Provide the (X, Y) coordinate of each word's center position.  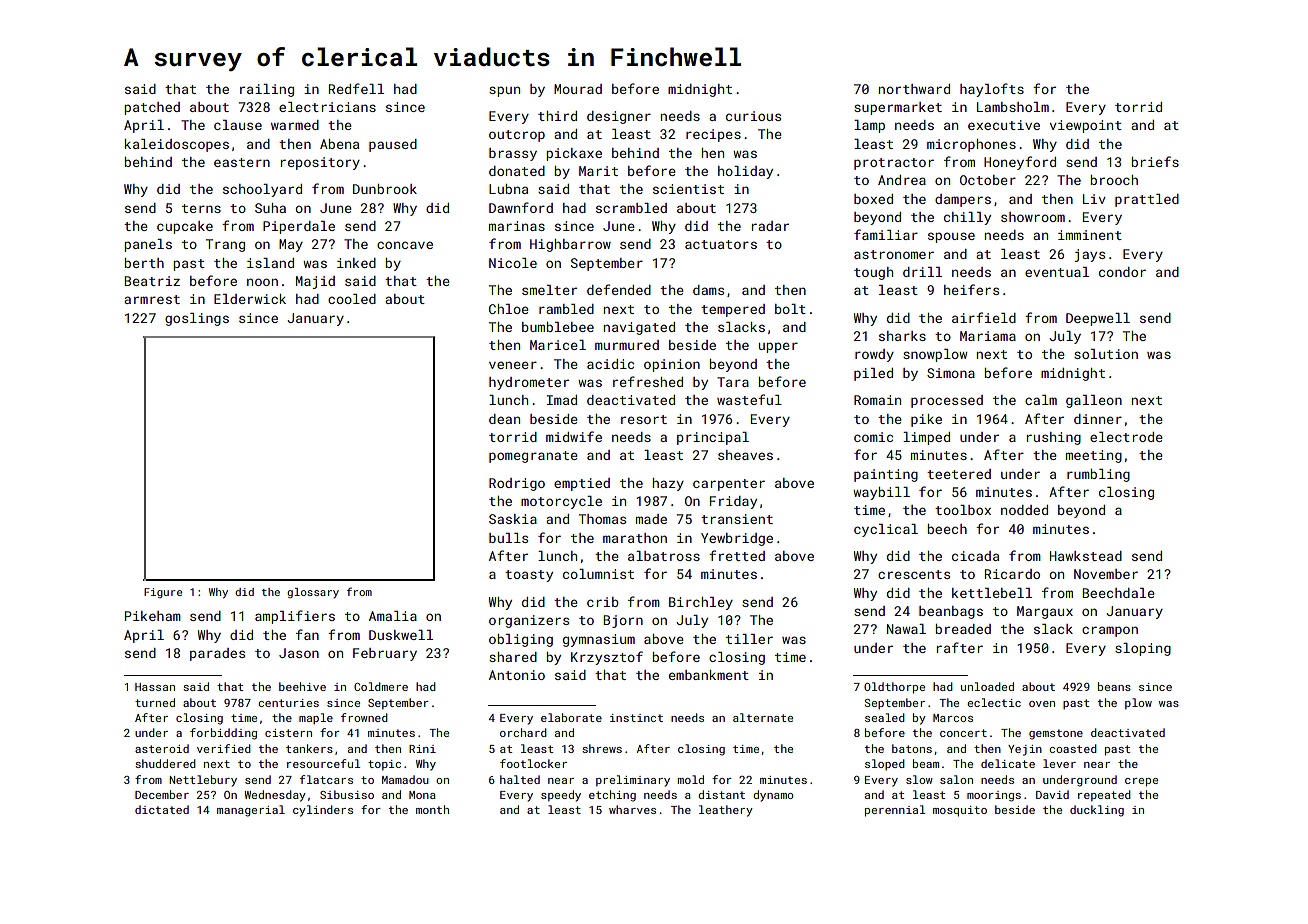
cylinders (323, 811)
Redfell (356, 88)
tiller (749, 639)
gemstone (1056, 734)
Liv (1094, 199)
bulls (508, 538)
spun (504, 91)
